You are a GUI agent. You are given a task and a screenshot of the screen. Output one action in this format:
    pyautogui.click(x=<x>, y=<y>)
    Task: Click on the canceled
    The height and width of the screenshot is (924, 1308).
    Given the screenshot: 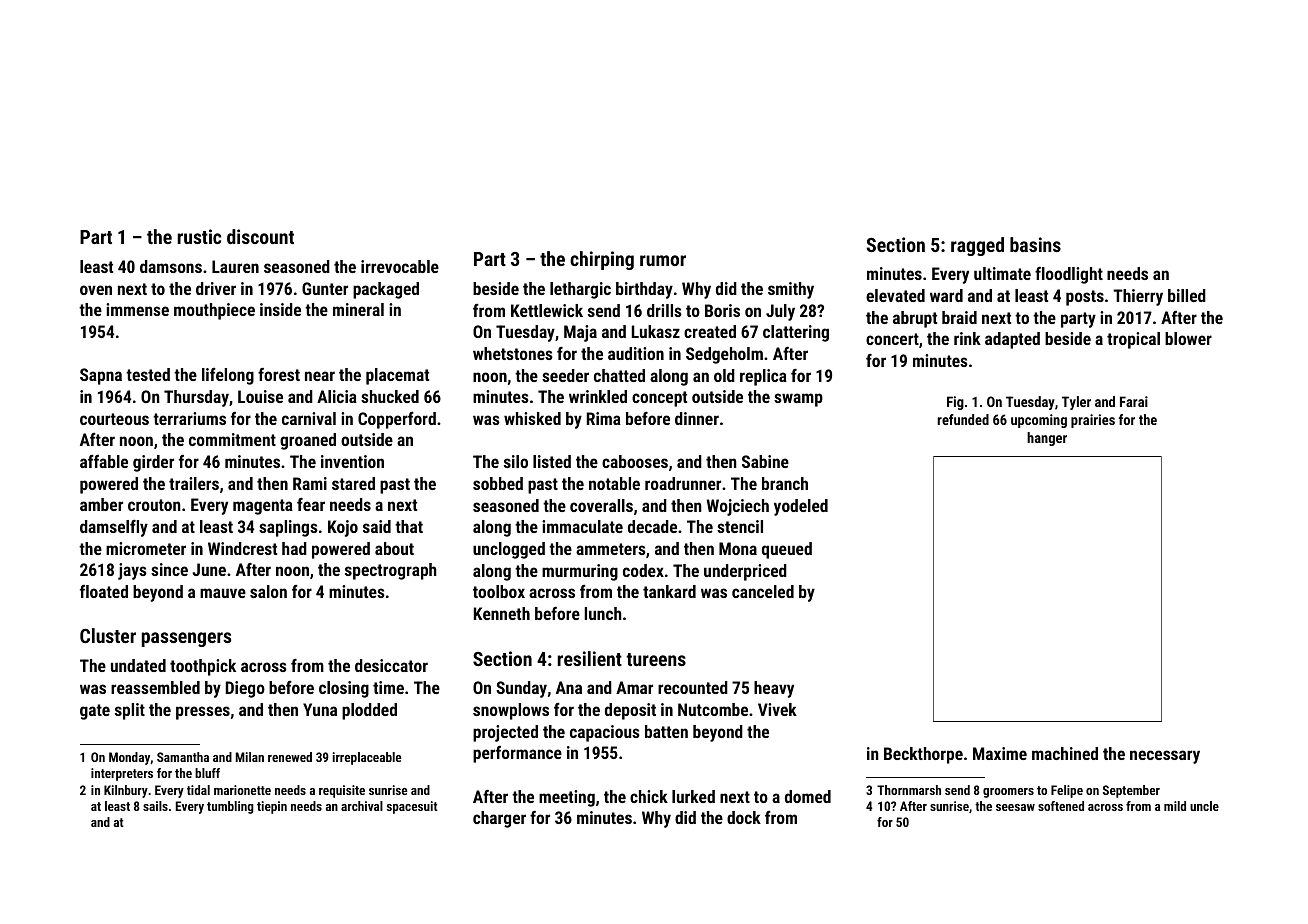 What is the action you would take?
    pyautogui.click(x=763, y=591)
